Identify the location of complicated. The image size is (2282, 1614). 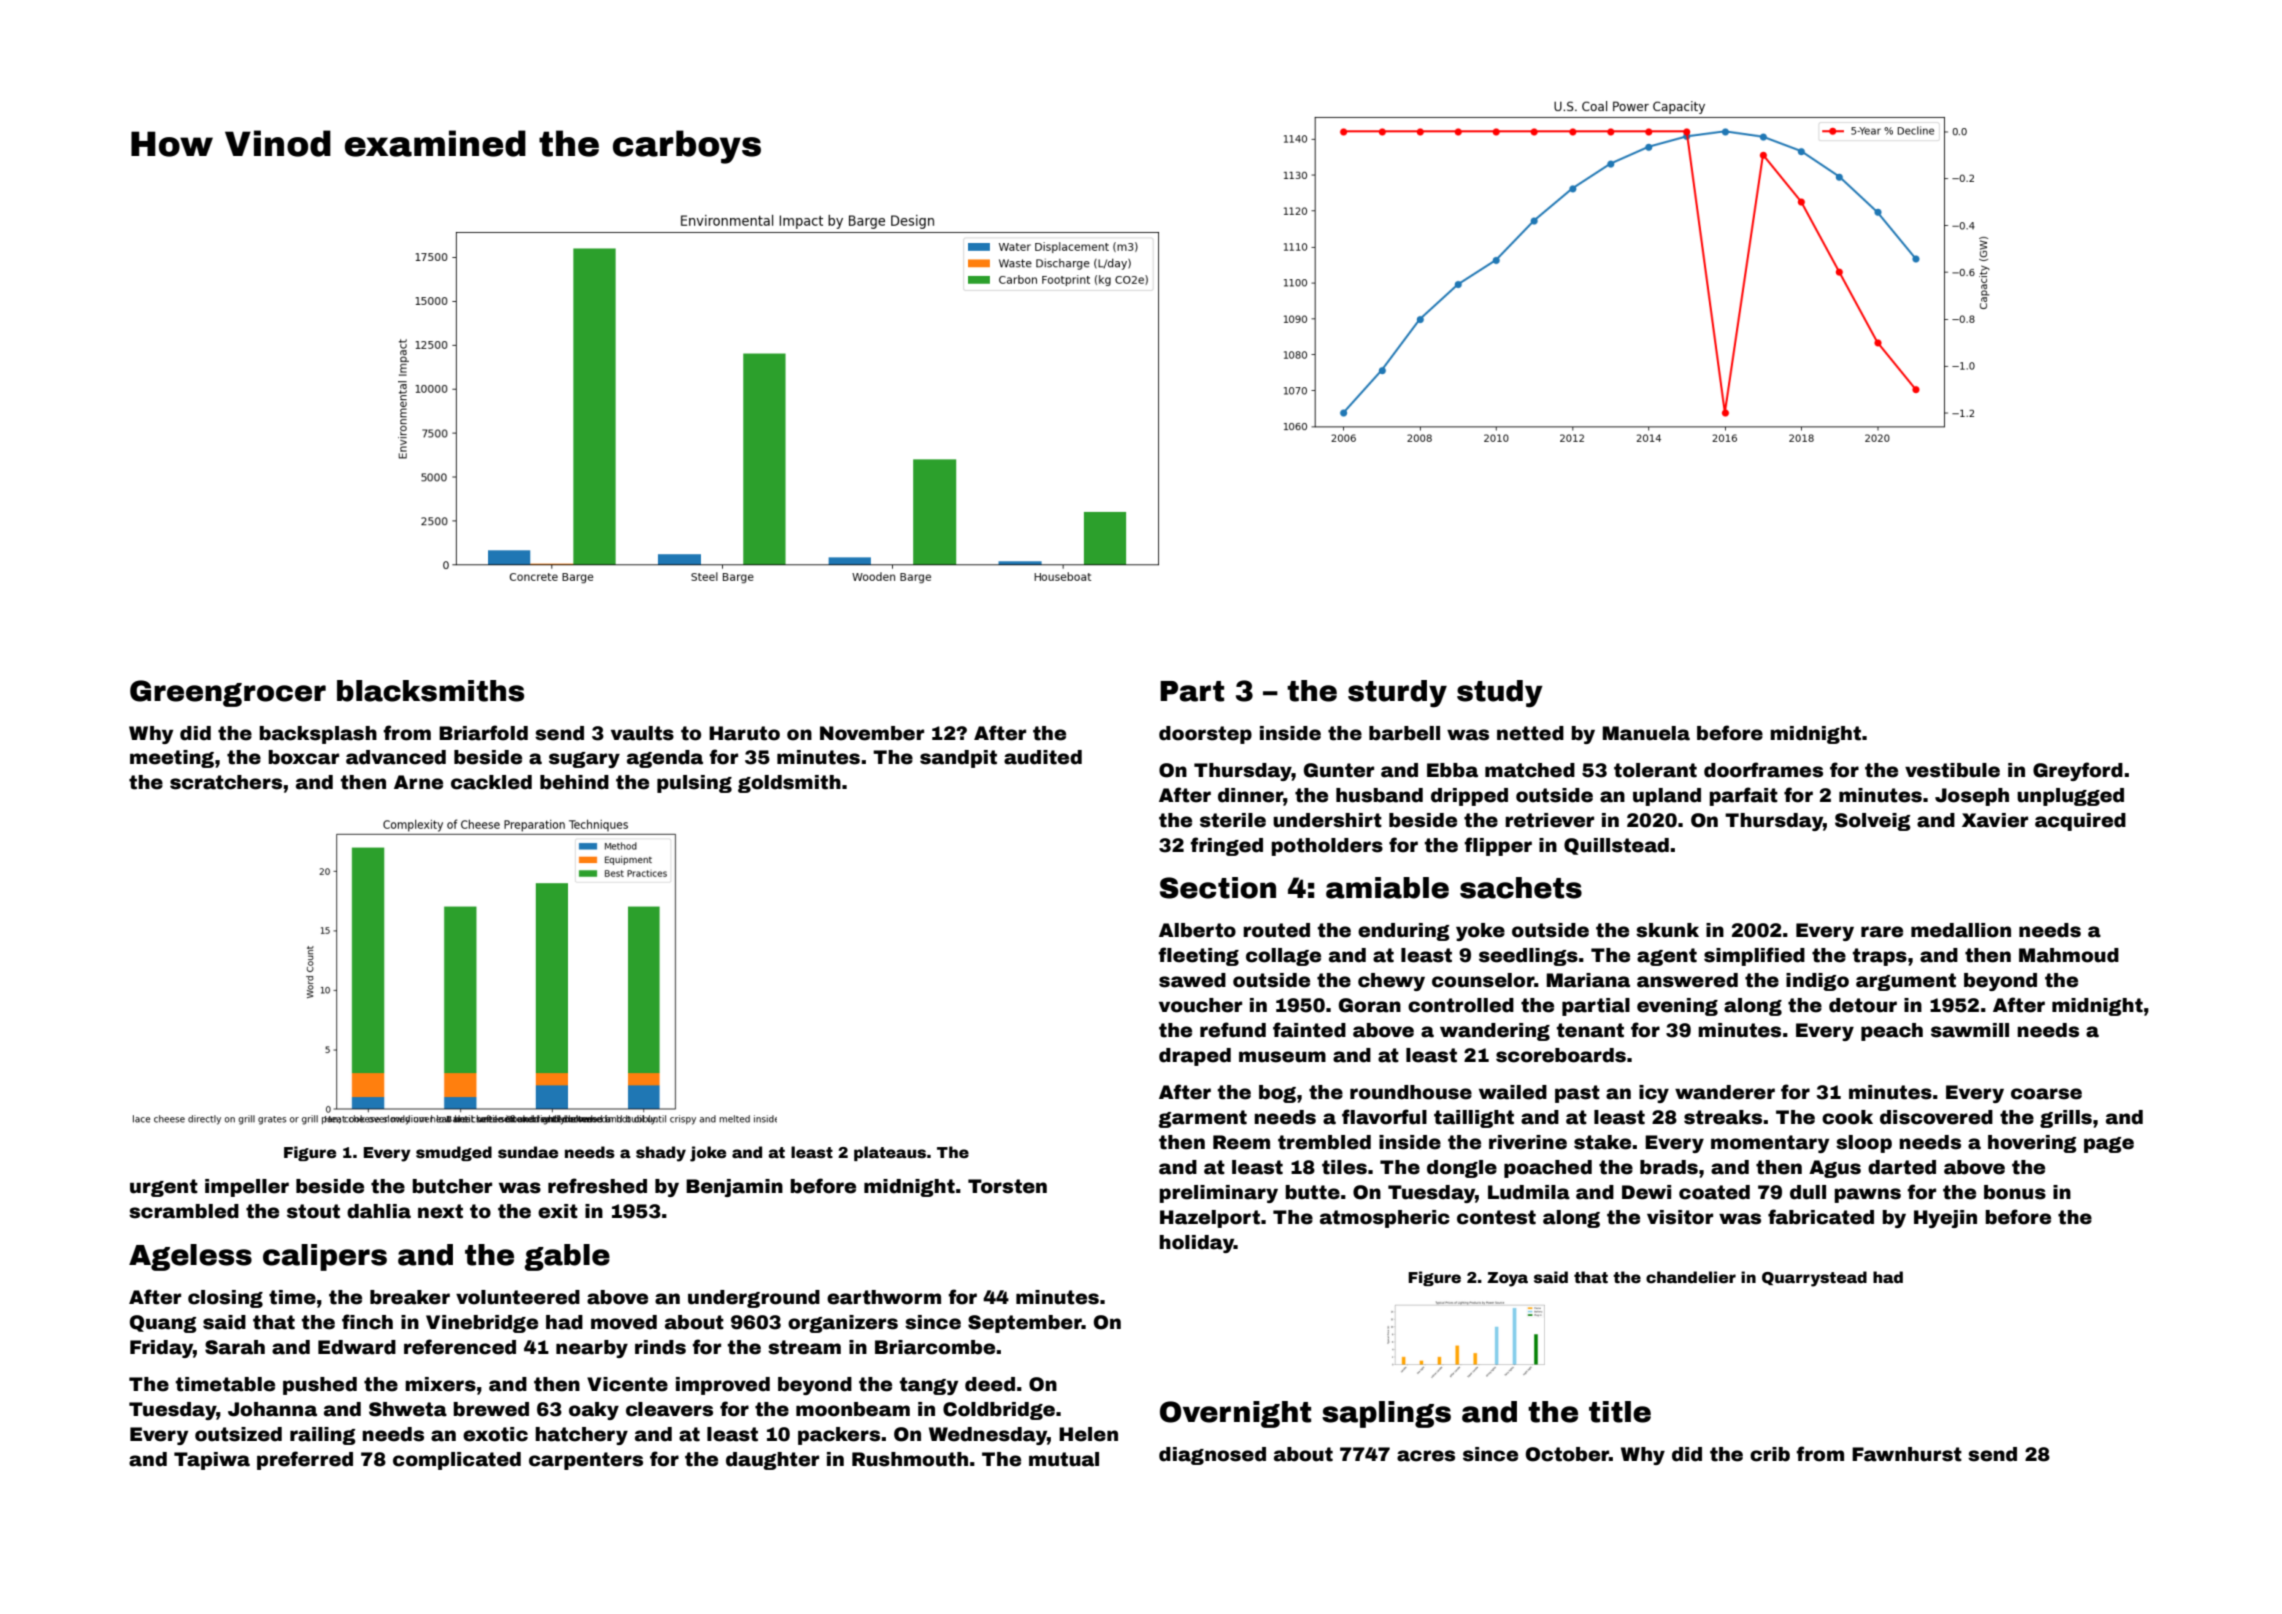
(457, 1461).
